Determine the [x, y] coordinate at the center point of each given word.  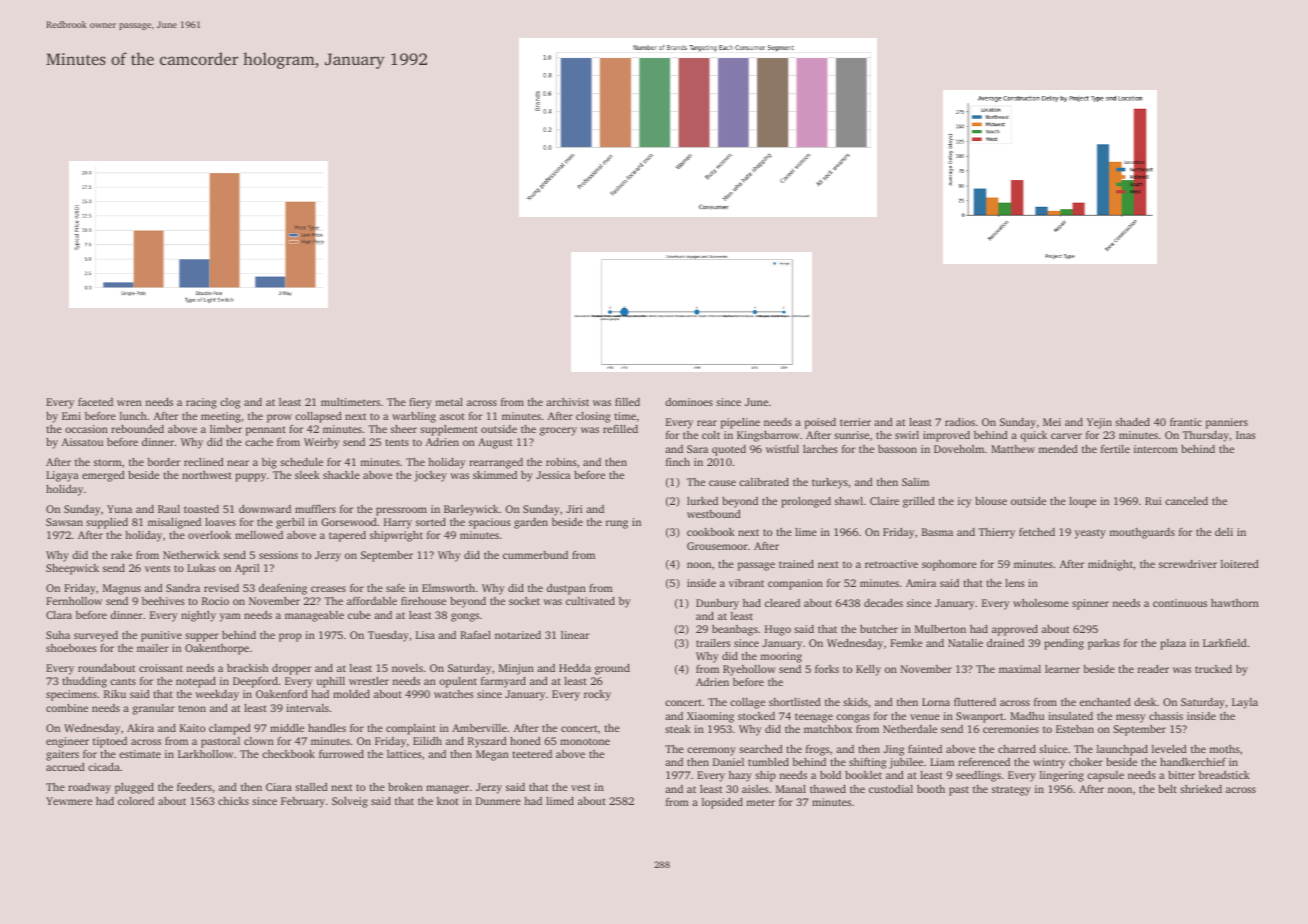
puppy [250, 477]
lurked [702, 501]
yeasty [1090, 534]
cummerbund [535, 555]
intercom [1156, 449]
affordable [372, 601]
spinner [1090, 604]
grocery [558, 431]
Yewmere [69, 801]
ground [612, 669]
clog [230, 403]
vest [581, 787]
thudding [84, 682]
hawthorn [1235, 603]
